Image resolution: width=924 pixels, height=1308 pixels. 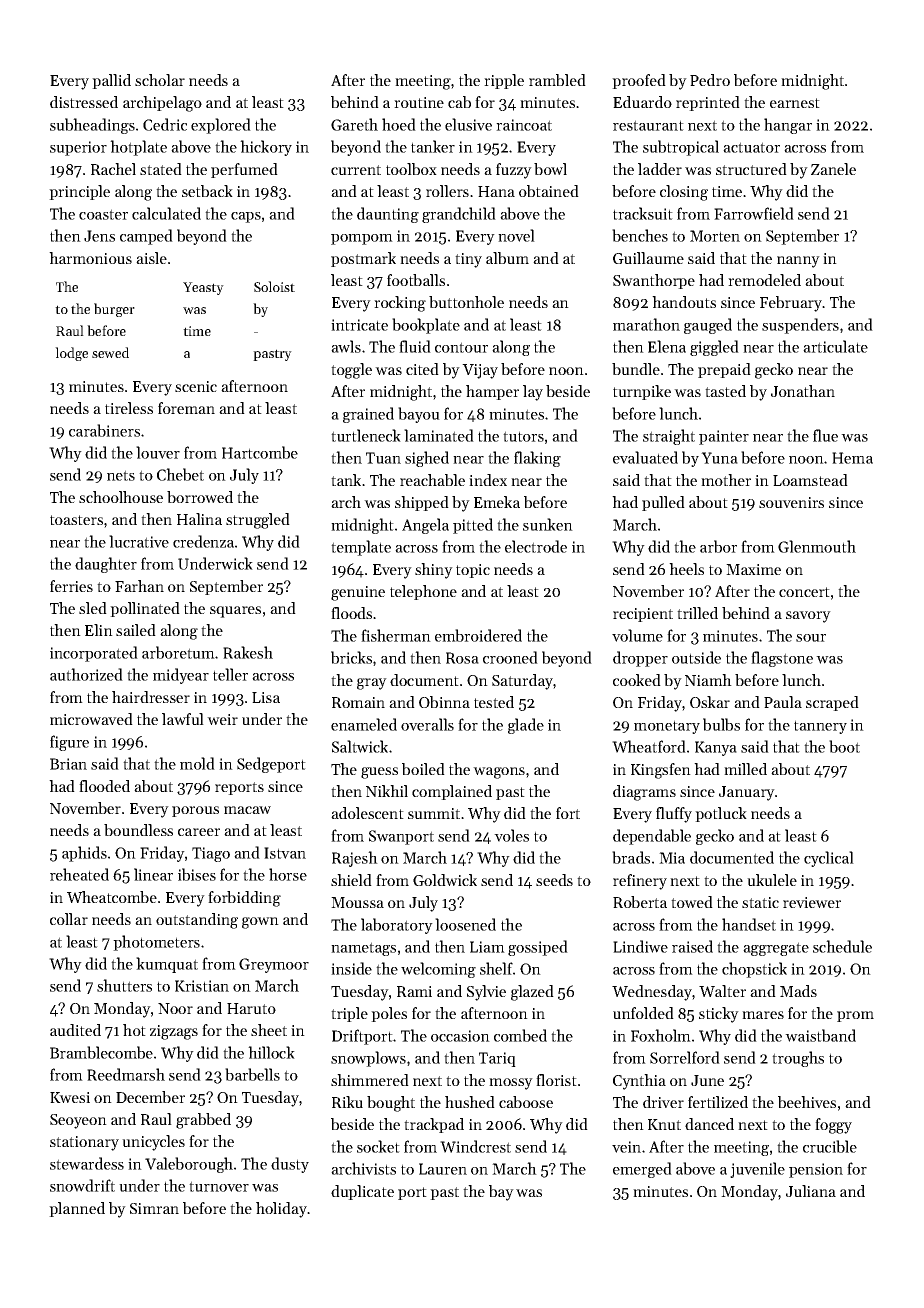 I want to click on combed, so click(x=520, y=1035).
